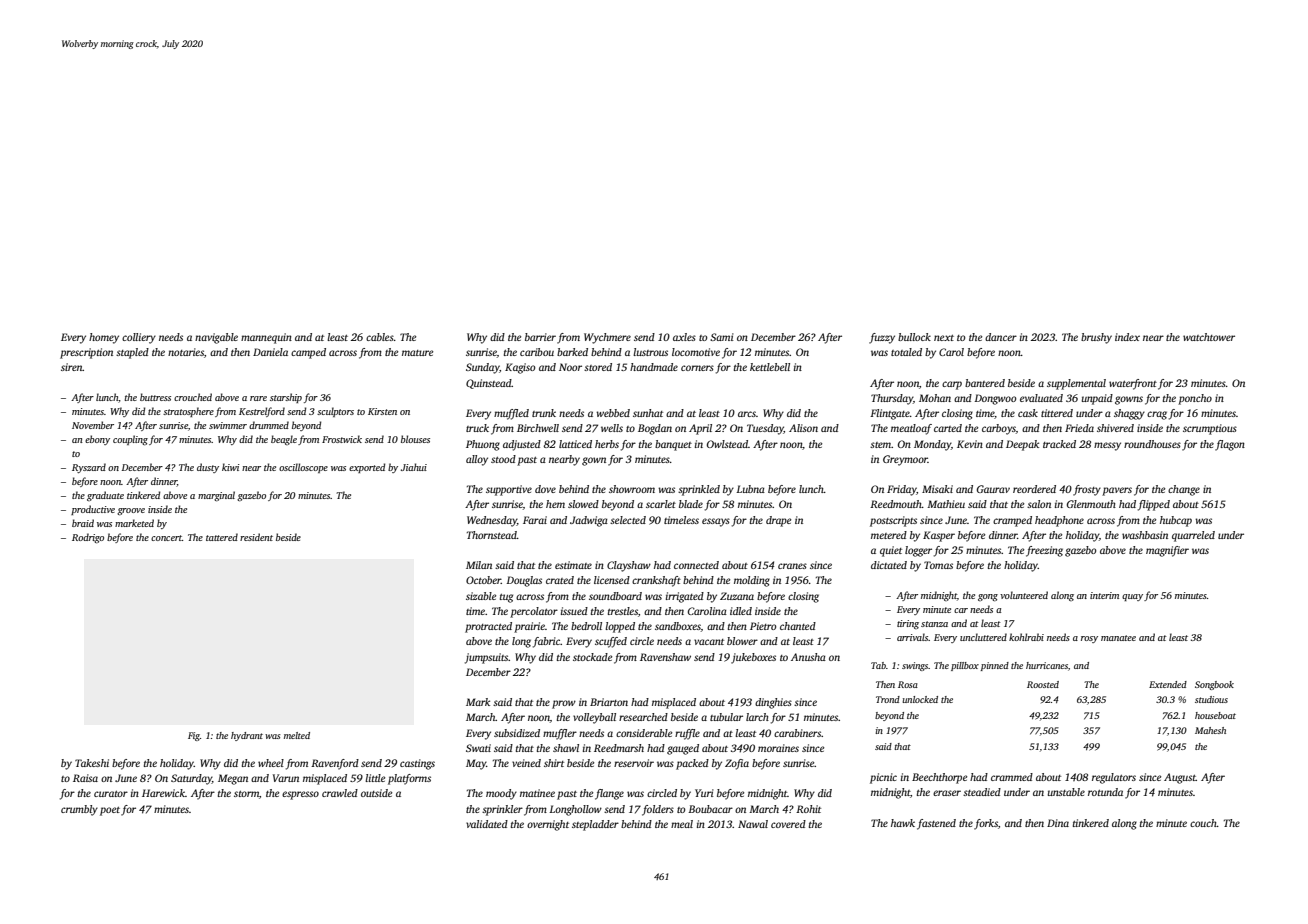 This image has width=1308, height=924. I want to click on stapled, so click(132, 353).
